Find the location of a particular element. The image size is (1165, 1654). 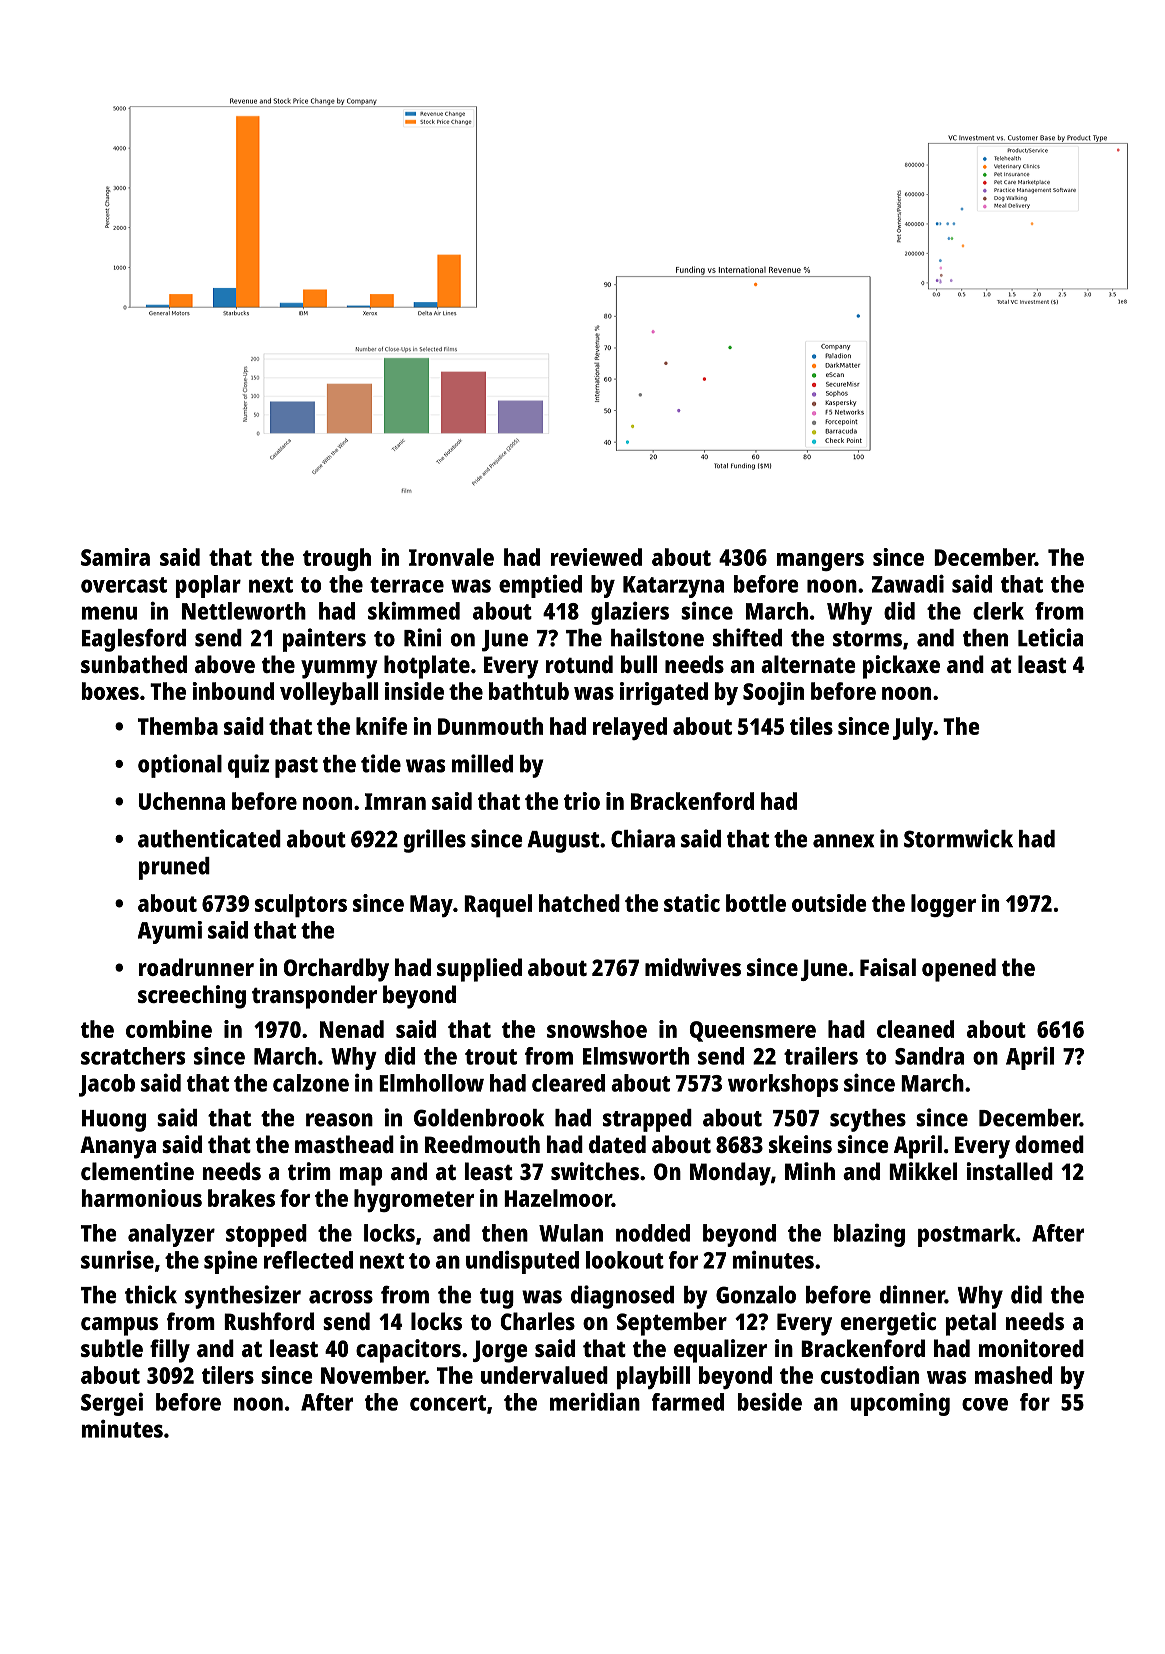

subtle is located at coordinates (112, 1348).
